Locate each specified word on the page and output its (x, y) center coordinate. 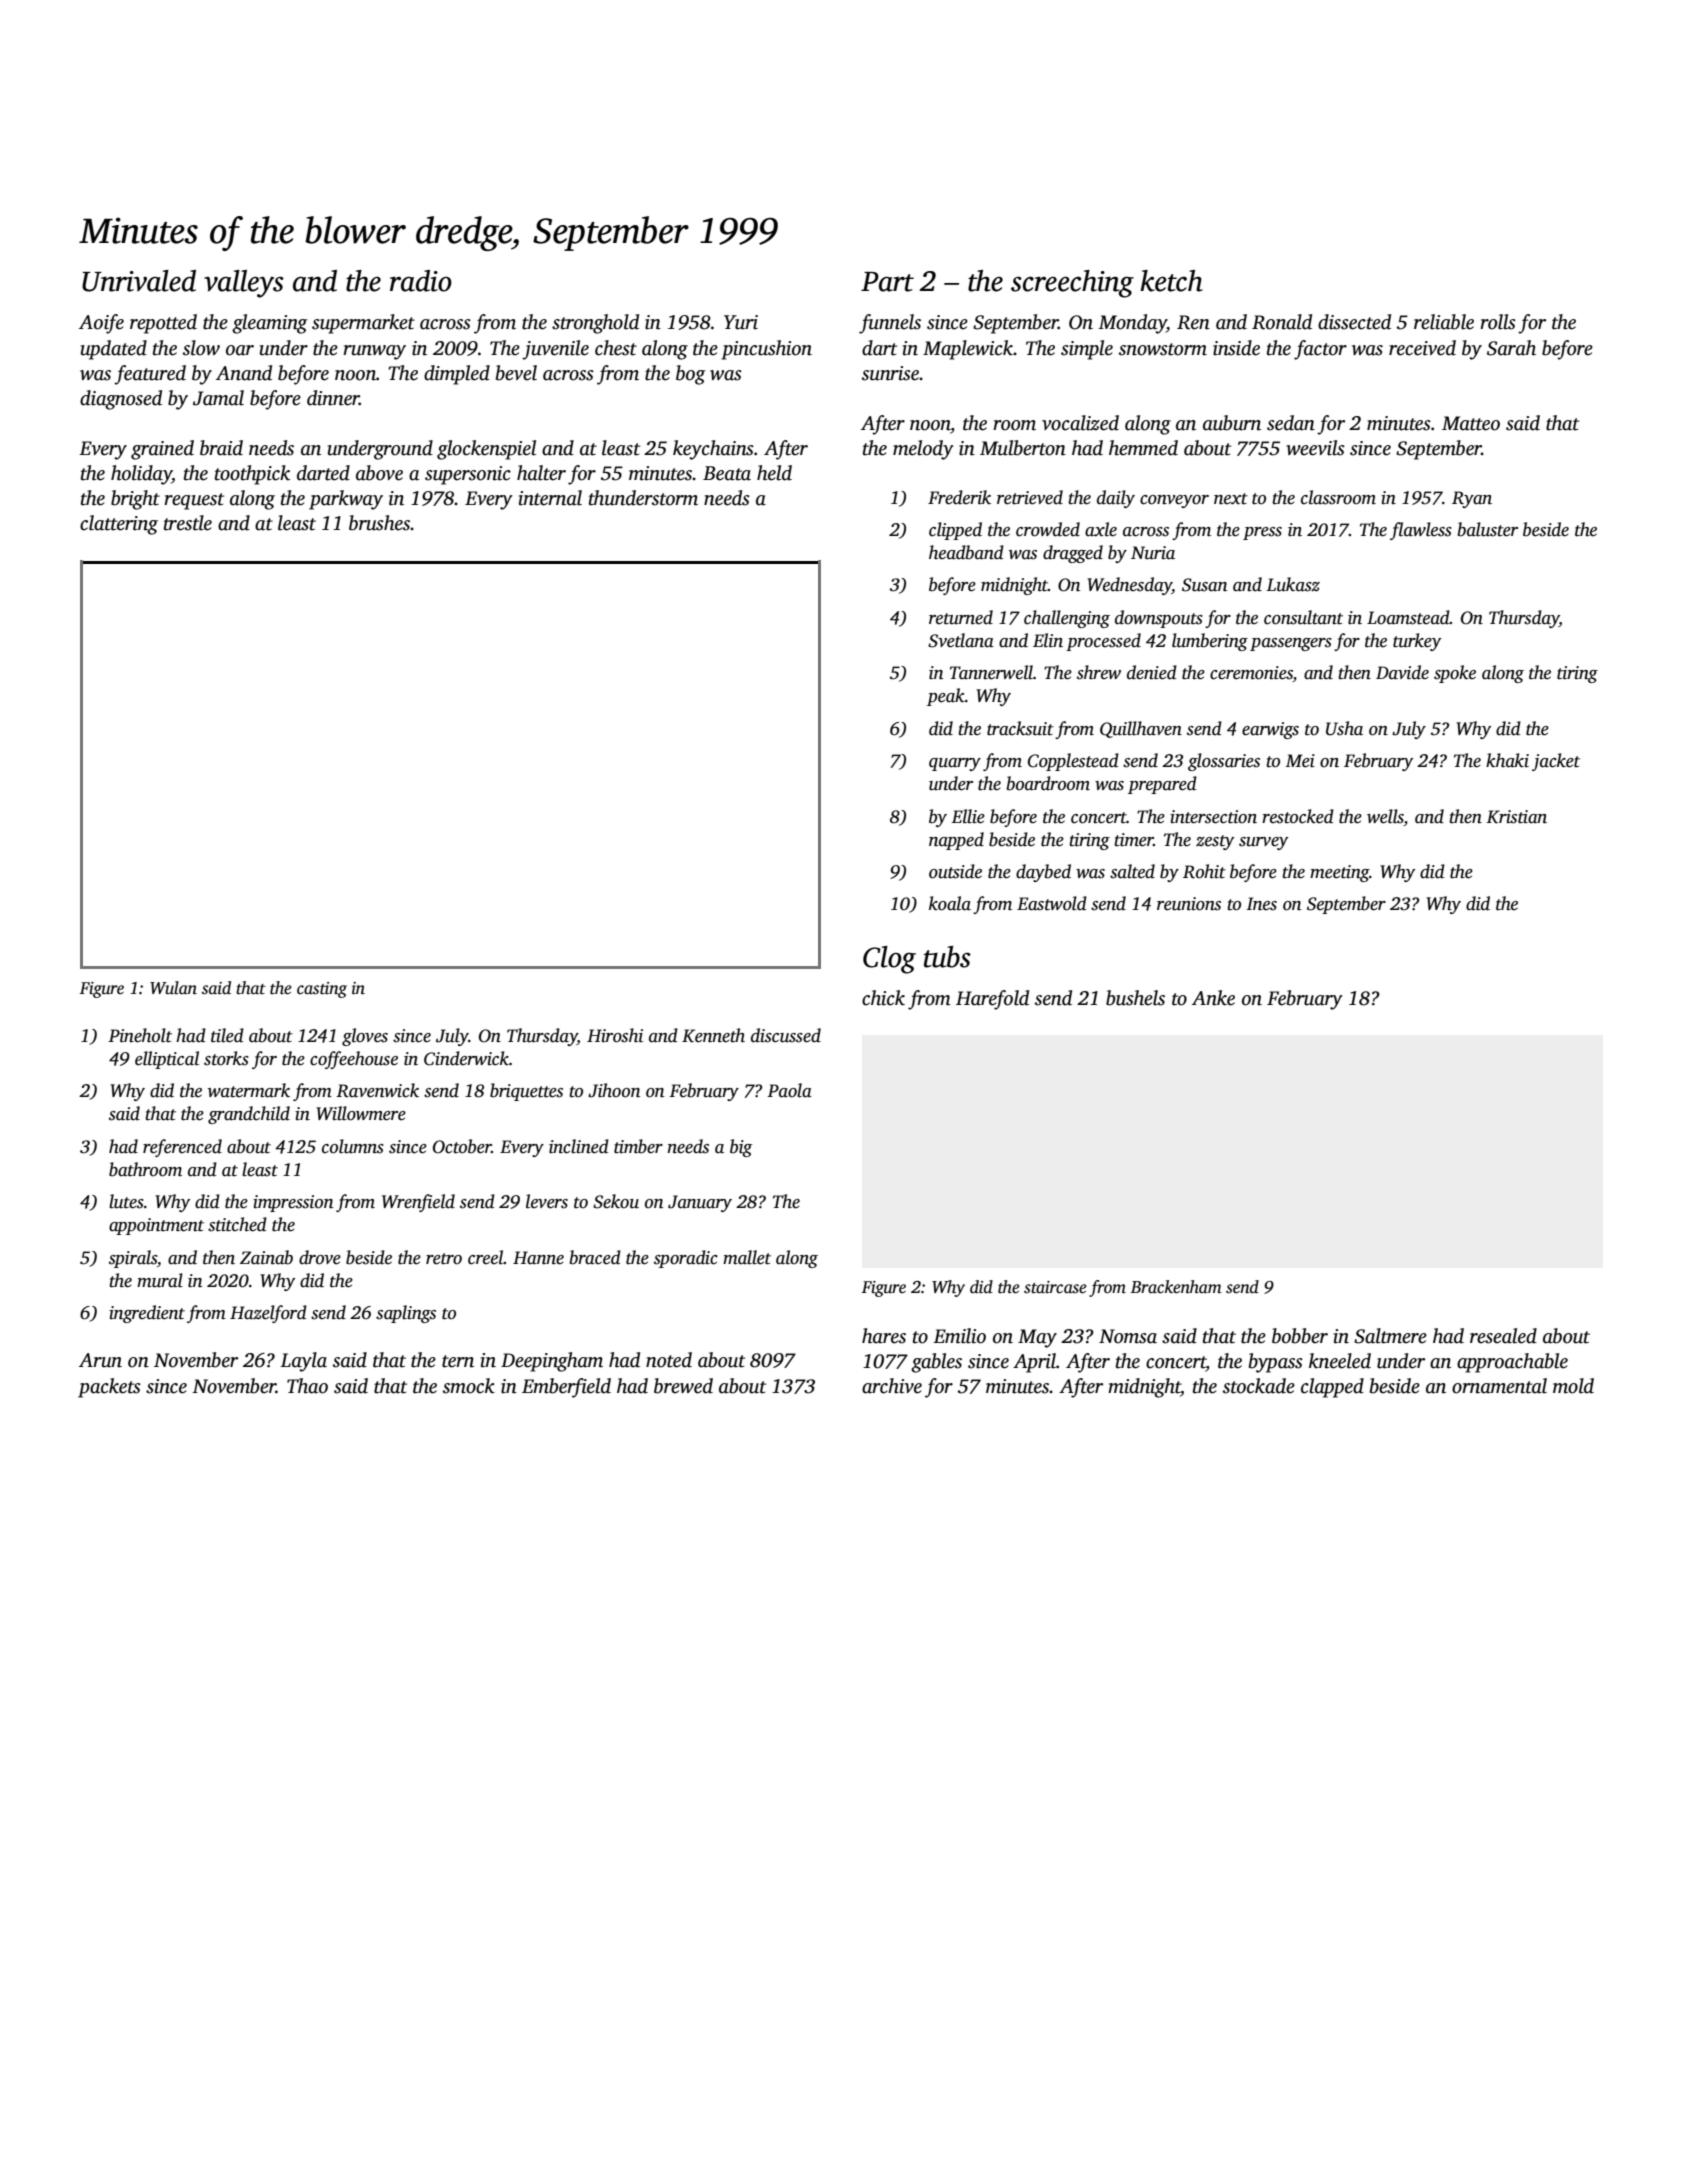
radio (421, 281)
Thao (307, 1386)
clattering (119, 525)
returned (961, 617)
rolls (1498, 322)
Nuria (1153, 553)
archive (892, 1386)
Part (887, 282)
